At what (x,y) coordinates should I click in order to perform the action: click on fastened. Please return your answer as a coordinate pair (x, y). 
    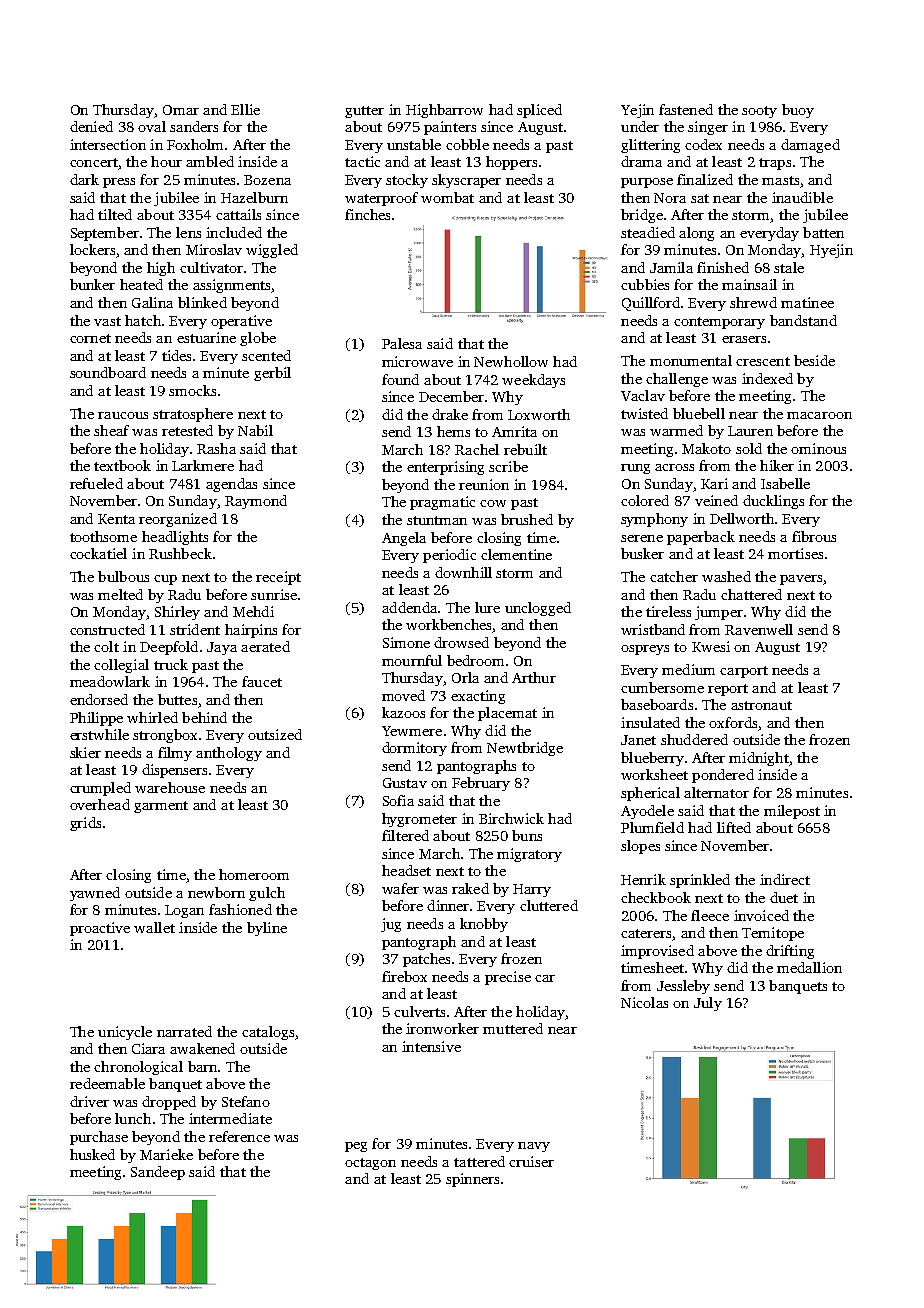
    Looking at the image, I should click on (686, 109).
